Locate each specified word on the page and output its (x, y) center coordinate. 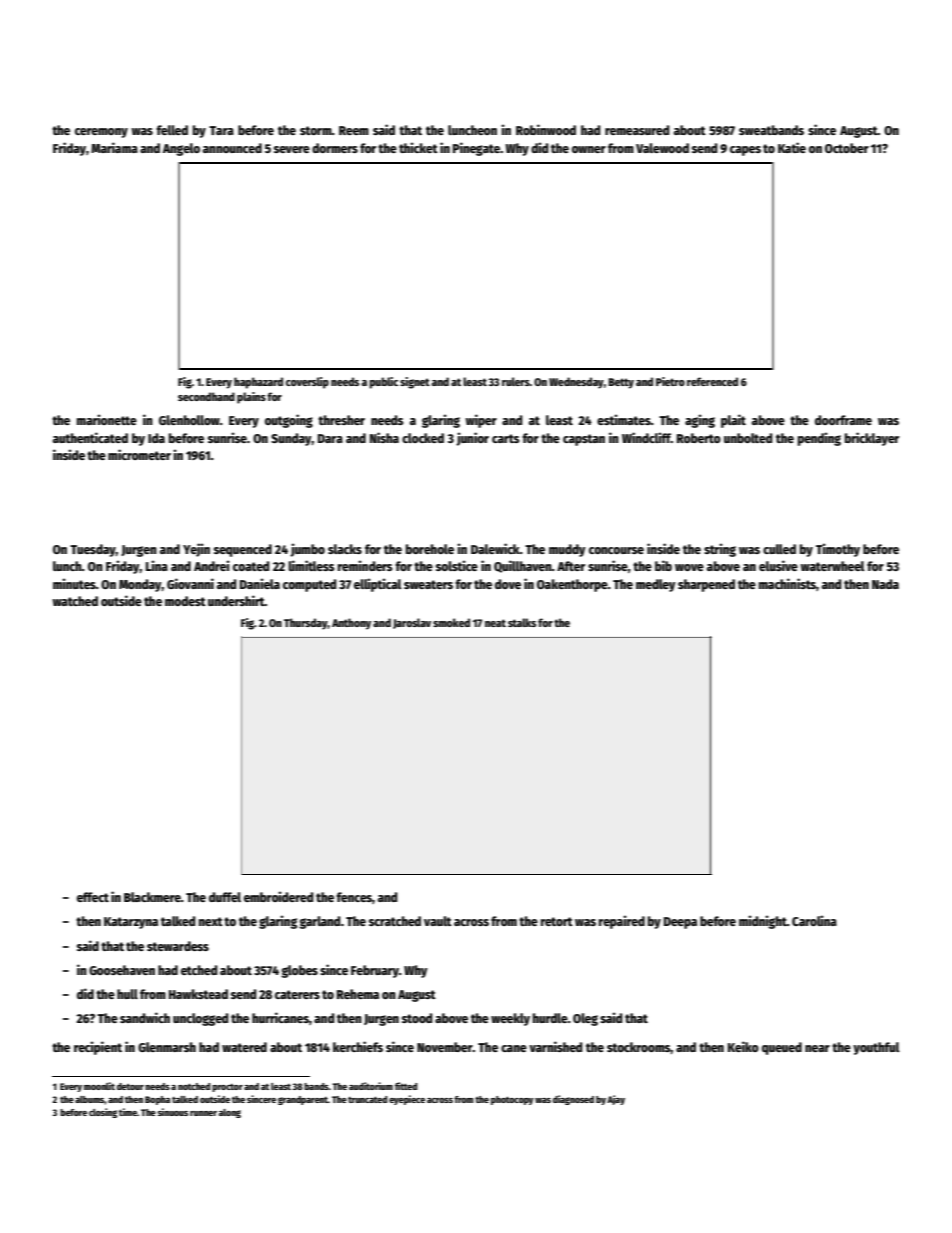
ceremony (101, 133)
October (847, 148)
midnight (763, 922)
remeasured (637, 130)
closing (103, 1113)
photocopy (512, 1100)
